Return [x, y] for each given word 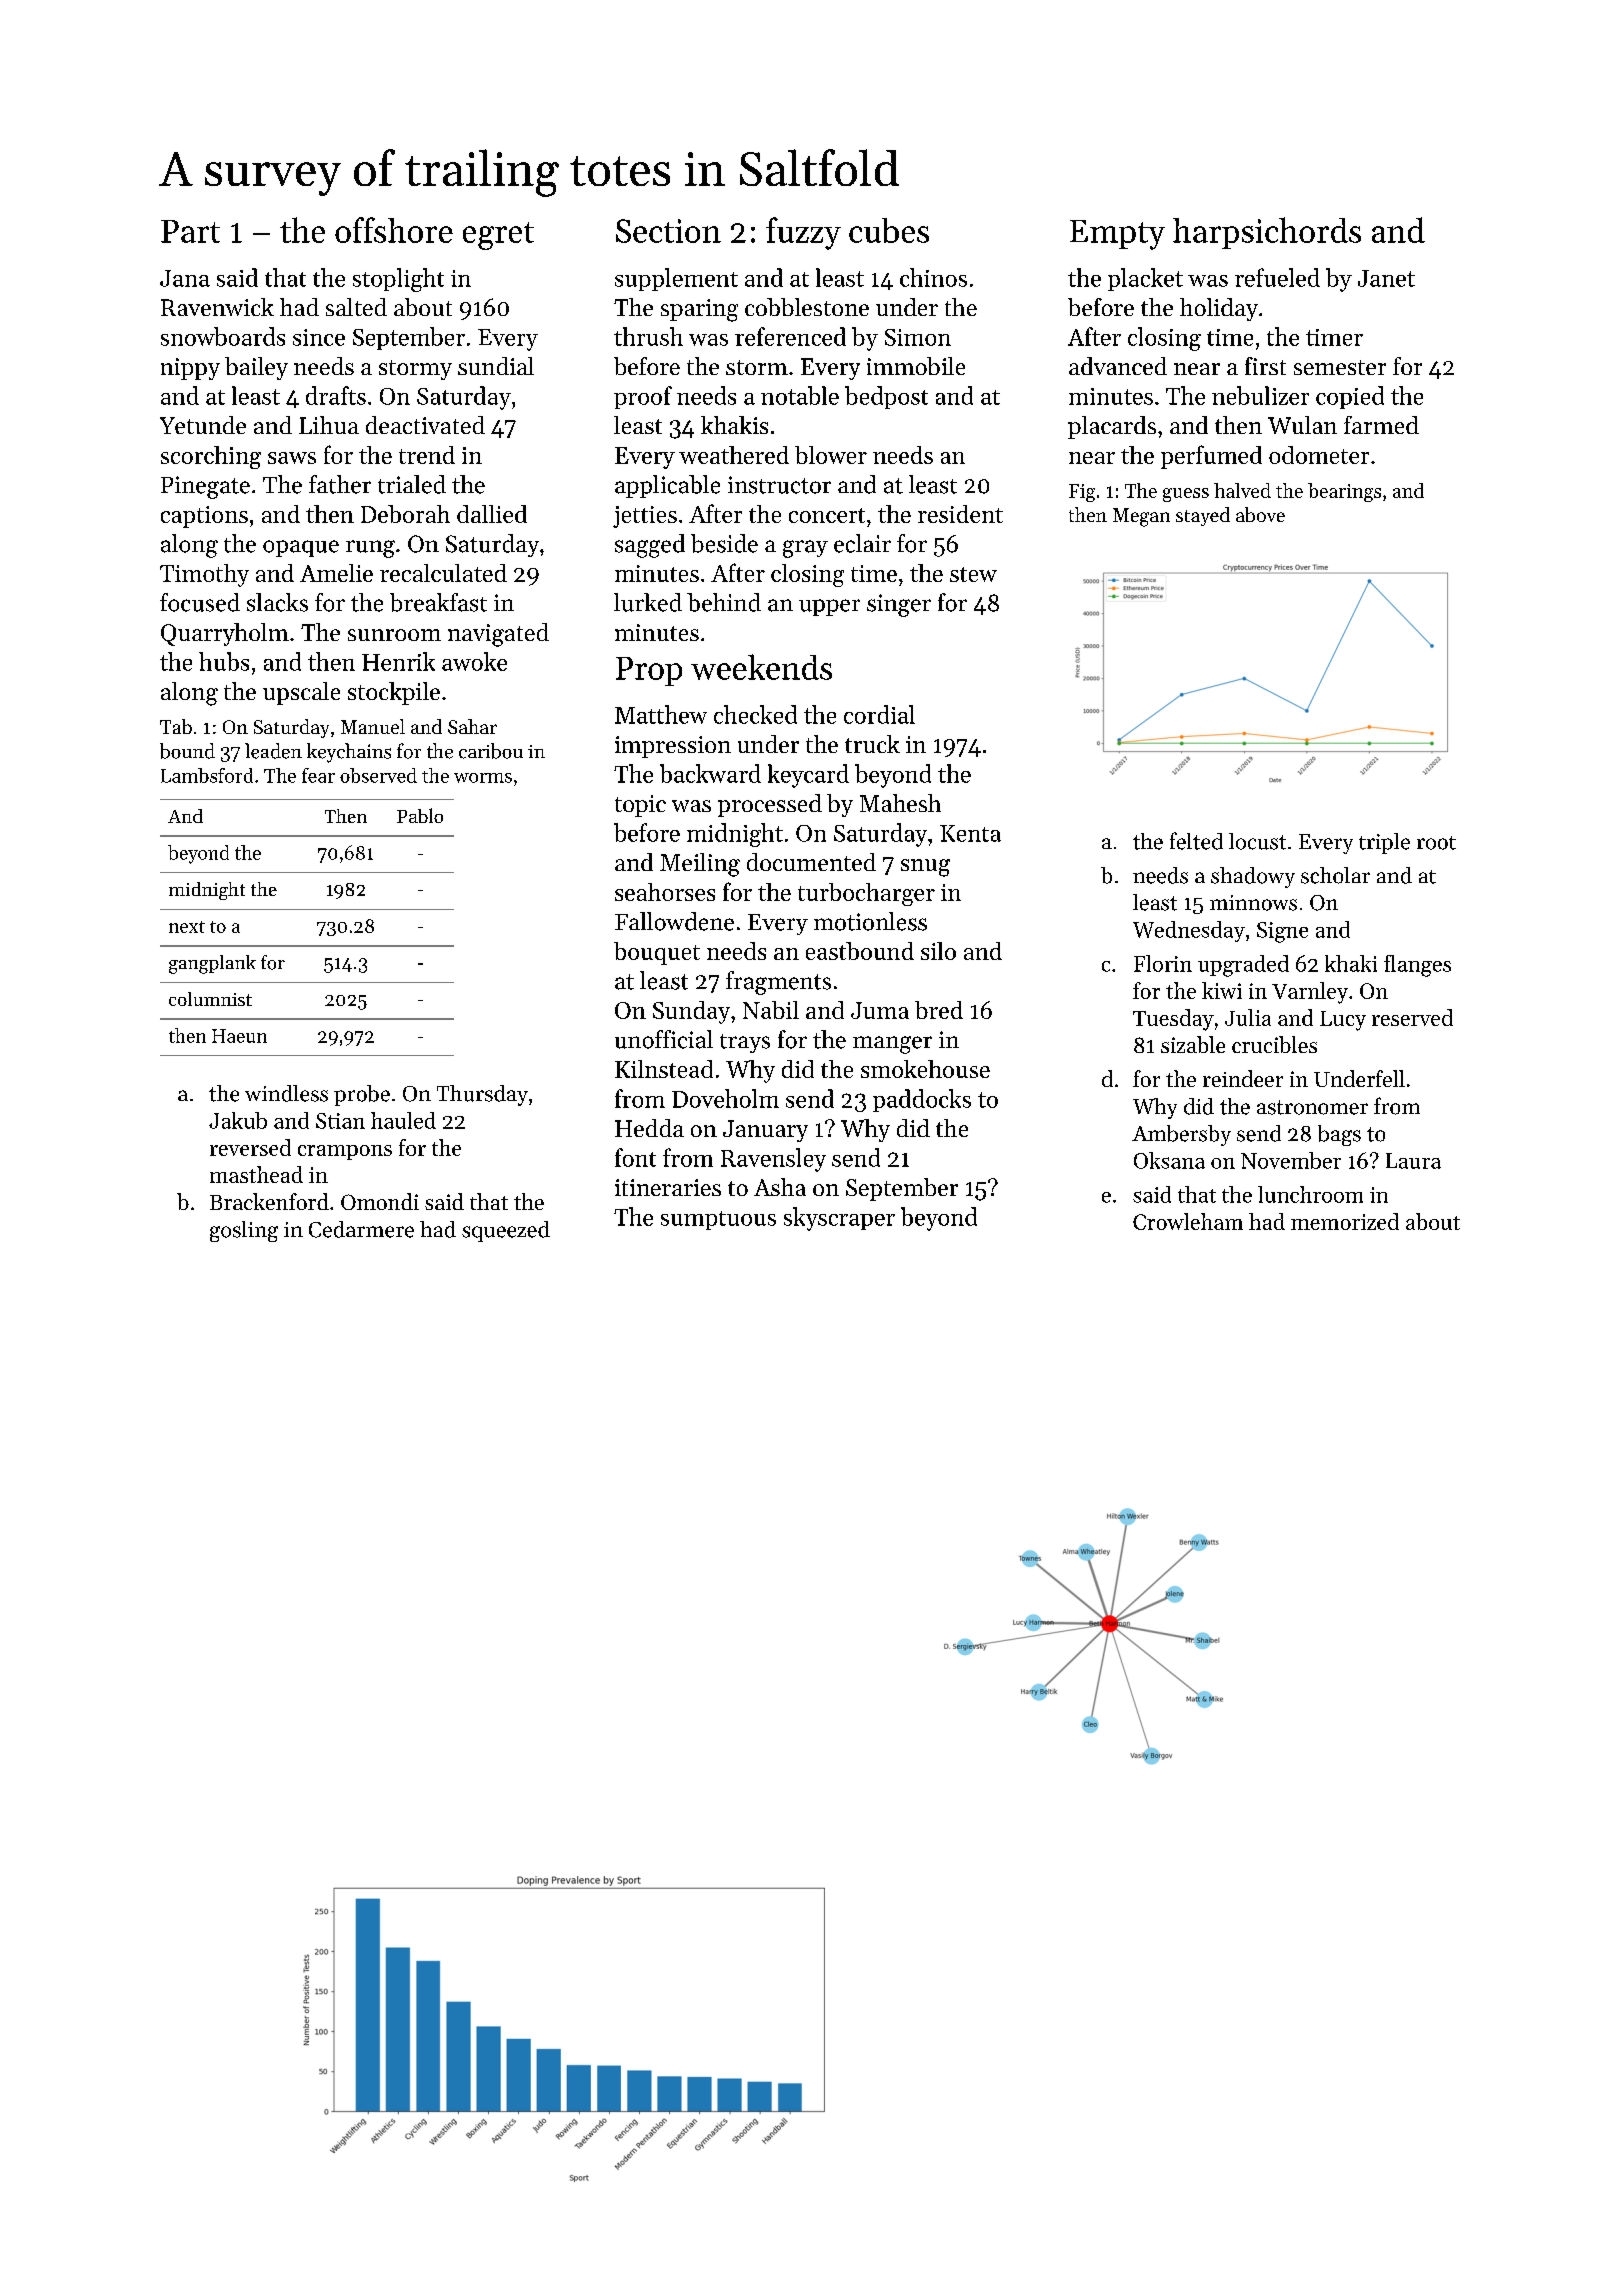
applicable [667, 486]
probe [362, 1095]
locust [1257, 841]
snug [925, 868]
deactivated [425, 425]
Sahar [472, 726]
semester [1340, 367]
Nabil [771, 1010]
